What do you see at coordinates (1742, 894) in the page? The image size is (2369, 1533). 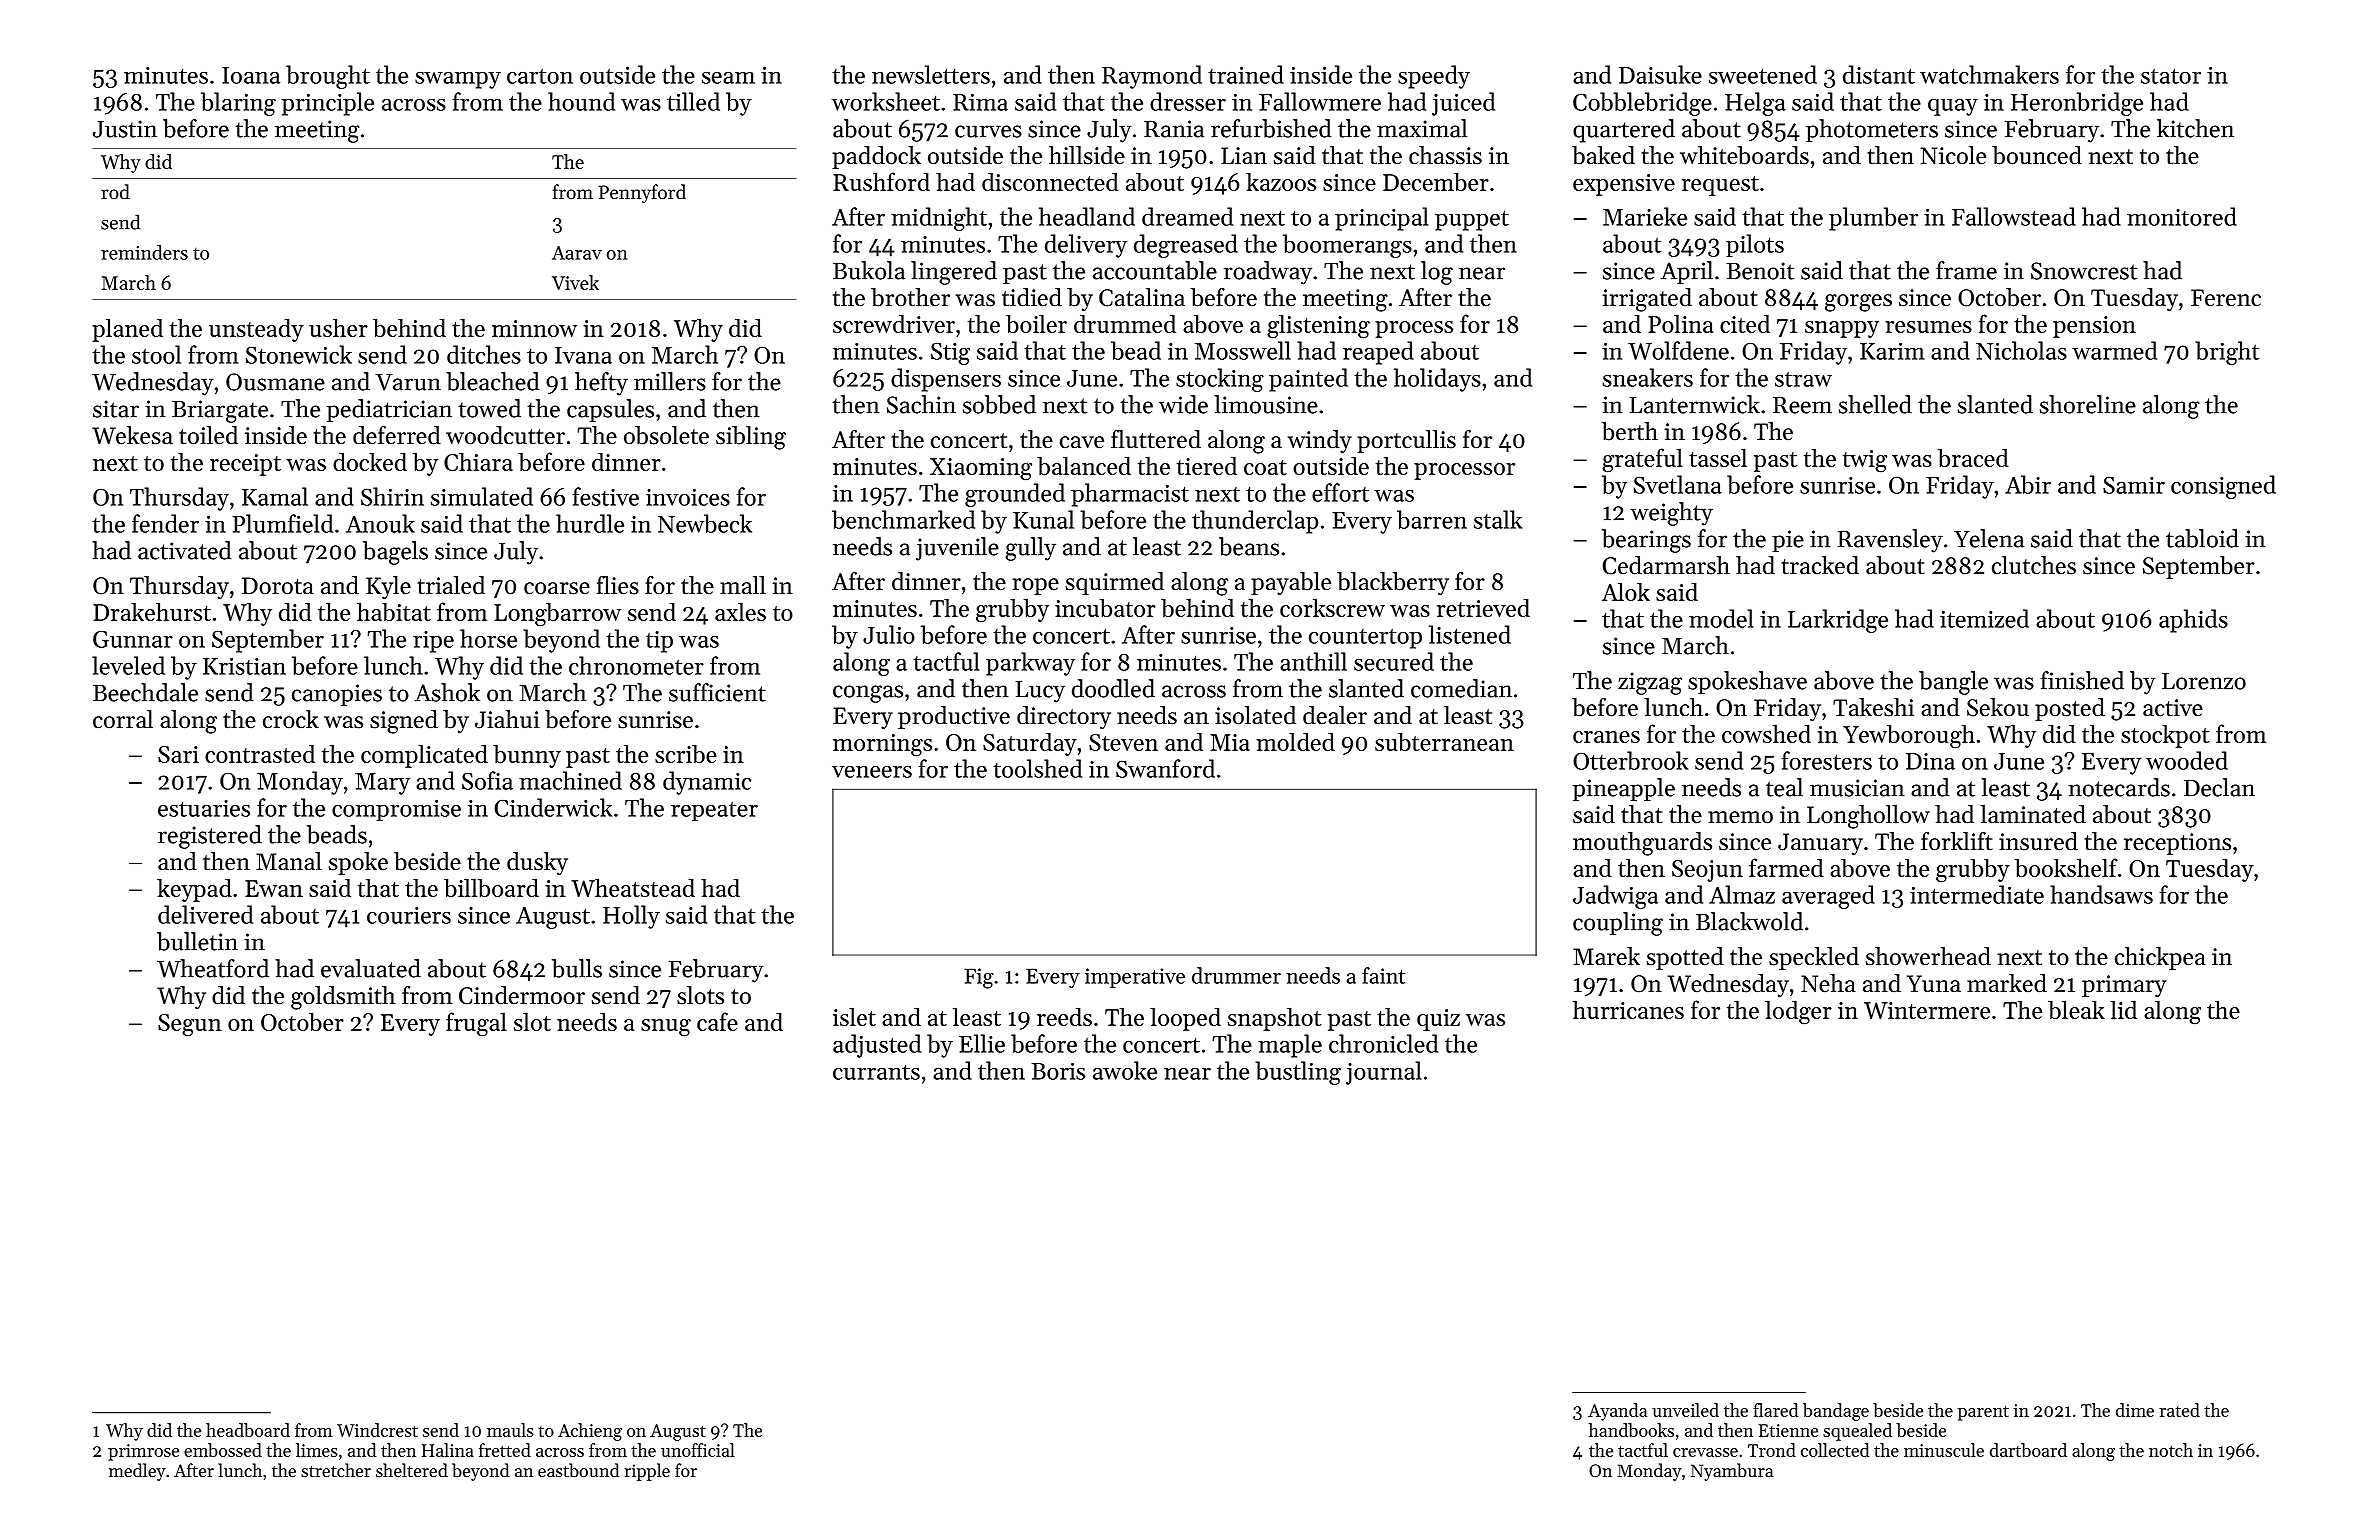 I see `Almaz` at bounding box center [1742, 894].
